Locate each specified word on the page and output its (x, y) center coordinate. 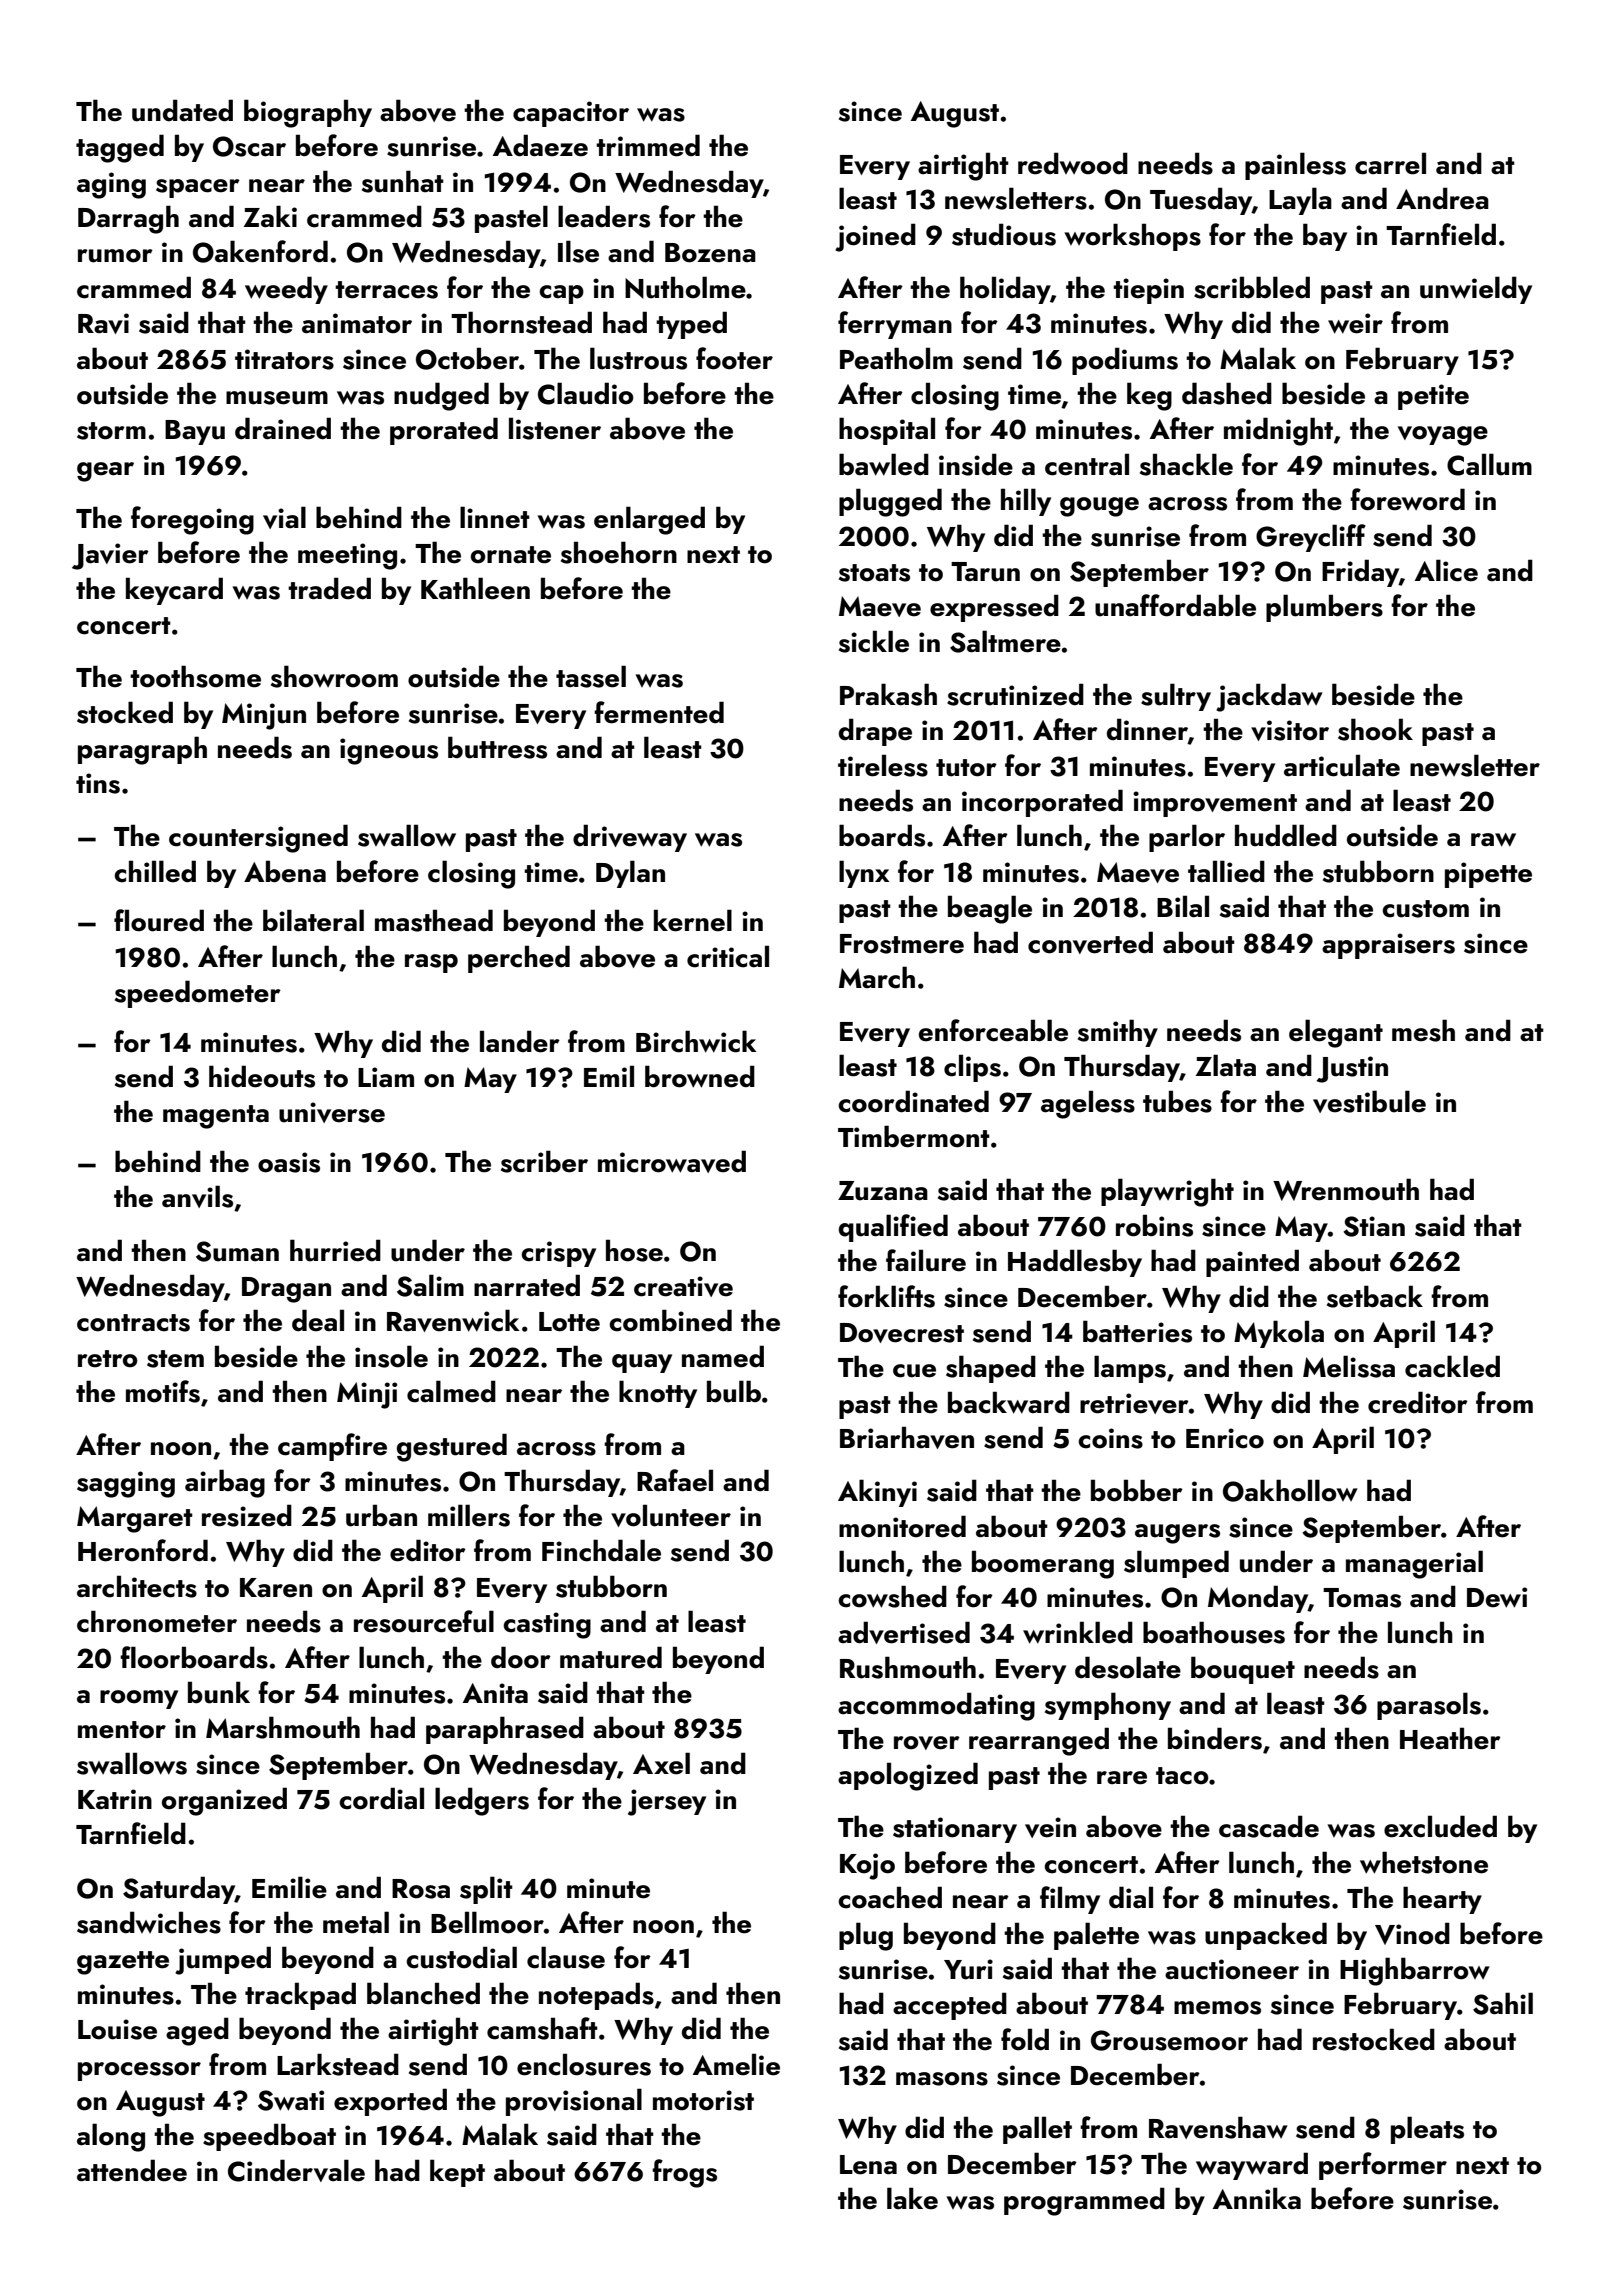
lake (912, 2198)
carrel (1390, 163)
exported (390, 2102)
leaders (604, 216)
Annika (1257, 2198)
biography (308, 113)
